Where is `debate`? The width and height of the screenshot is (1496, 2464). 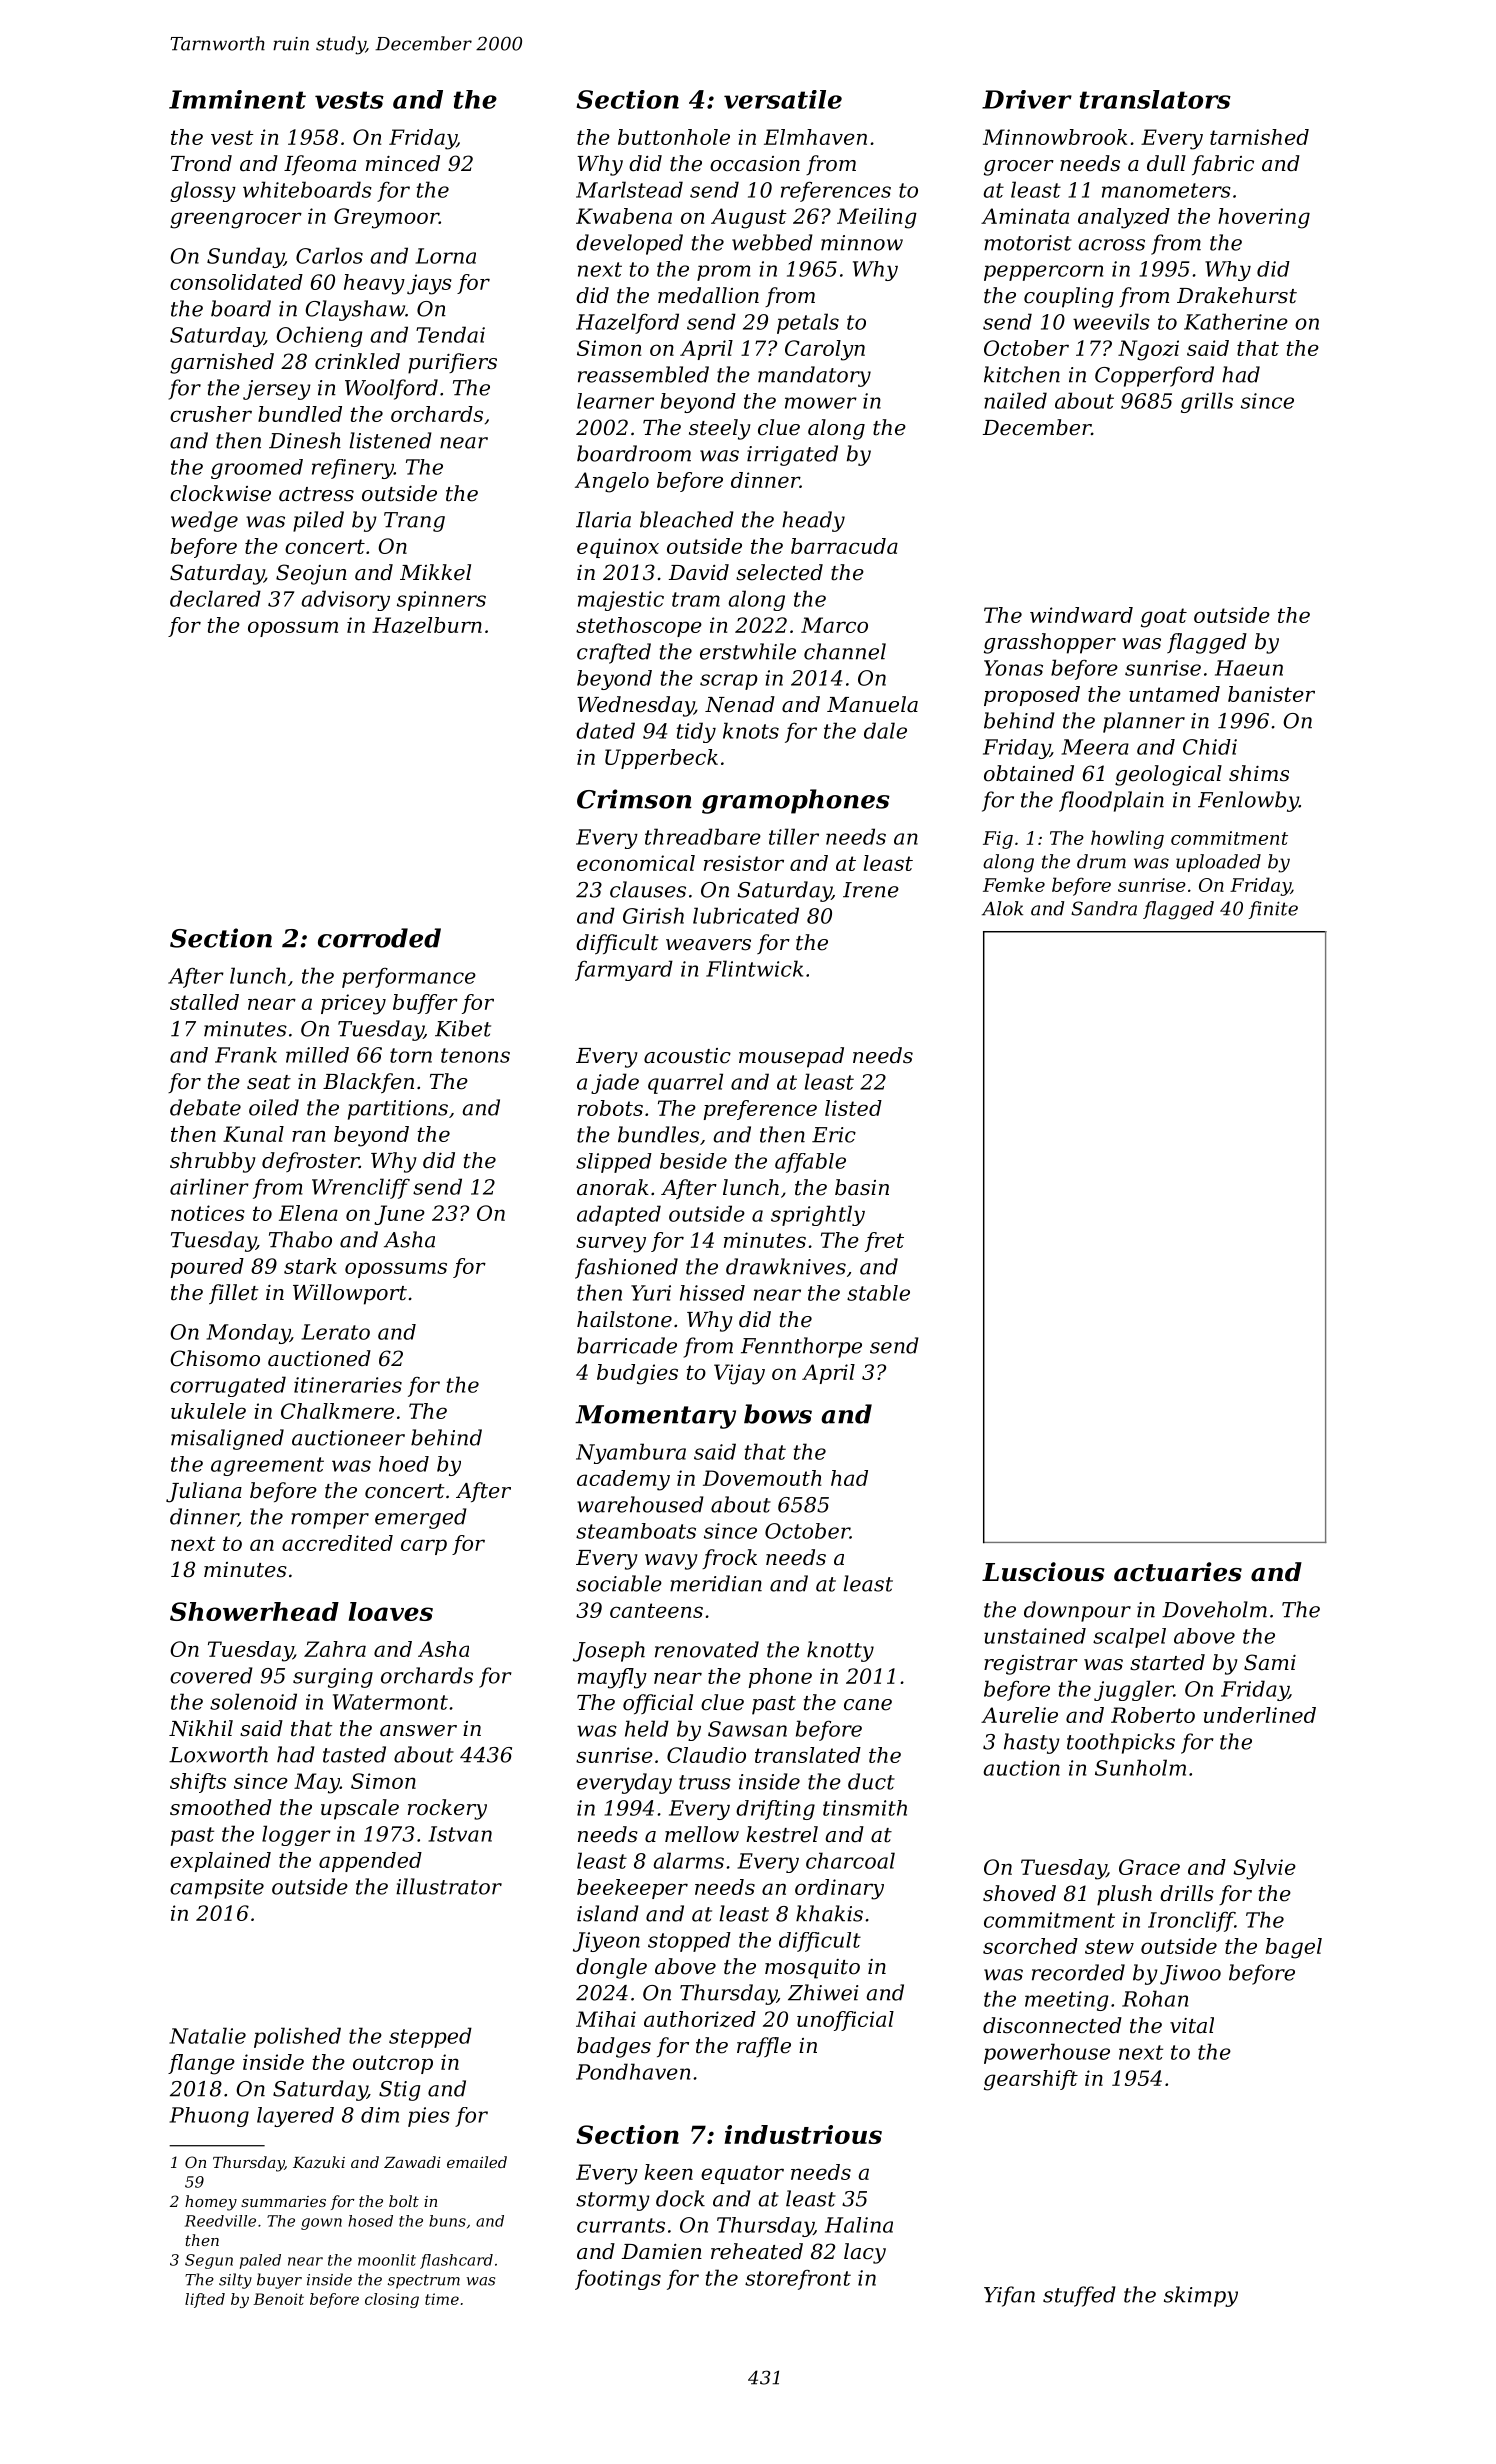 debate is located at coordinates (205, 1107).
